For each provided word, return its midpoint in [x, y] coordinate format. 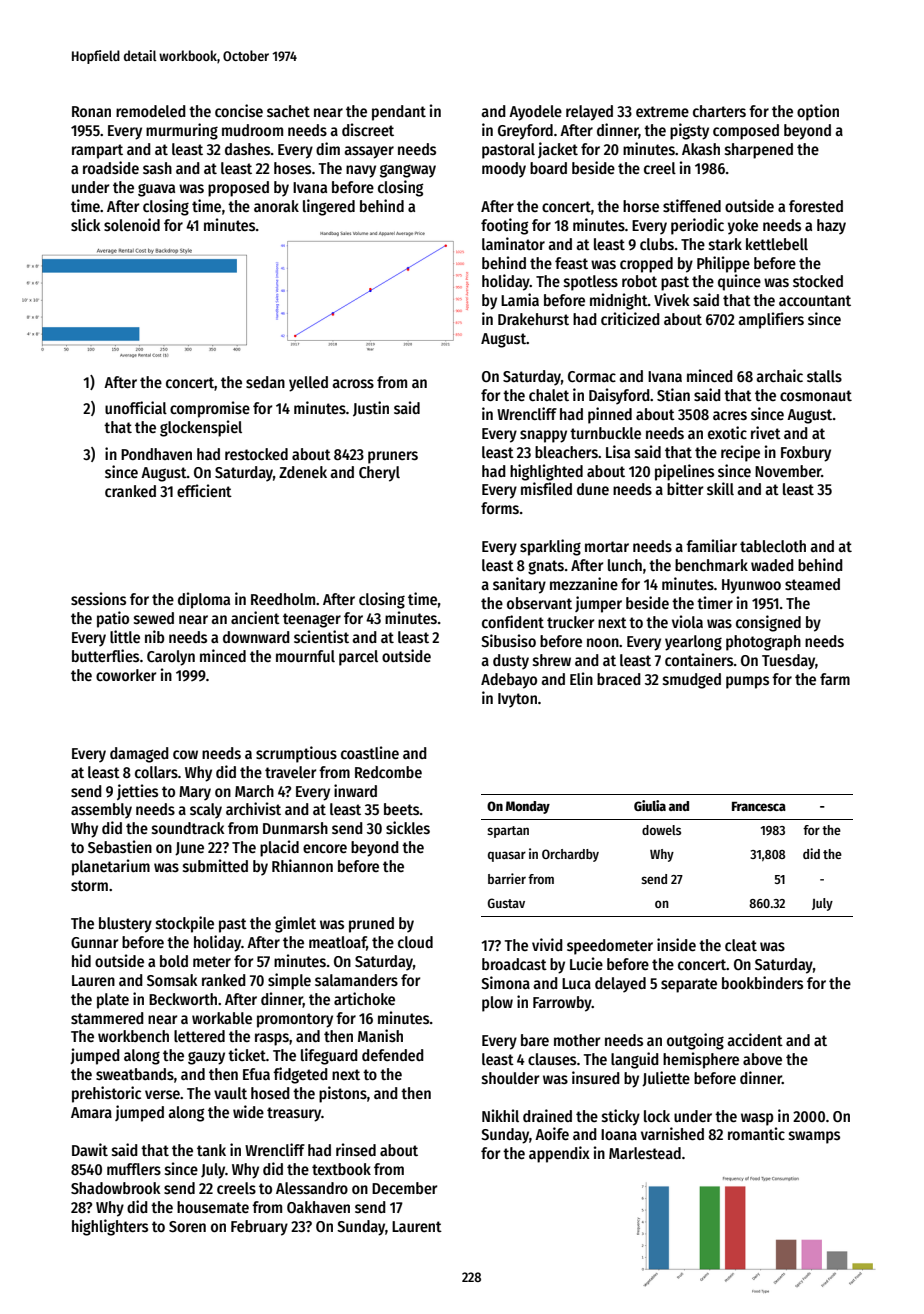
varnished [672, 1134]
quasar [507, 856]
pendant [399, 113]
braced [619, 679]
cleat [741, 945]
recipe [740, 453]
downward [256, 637]
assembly [101, 811]
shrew [552, 660]
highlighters [110, 1227]
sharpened [759, 151]
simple [289, 981]
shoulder [510, 1078]
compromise [210, 409]
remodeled [151, 111]
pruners [393, 457]
